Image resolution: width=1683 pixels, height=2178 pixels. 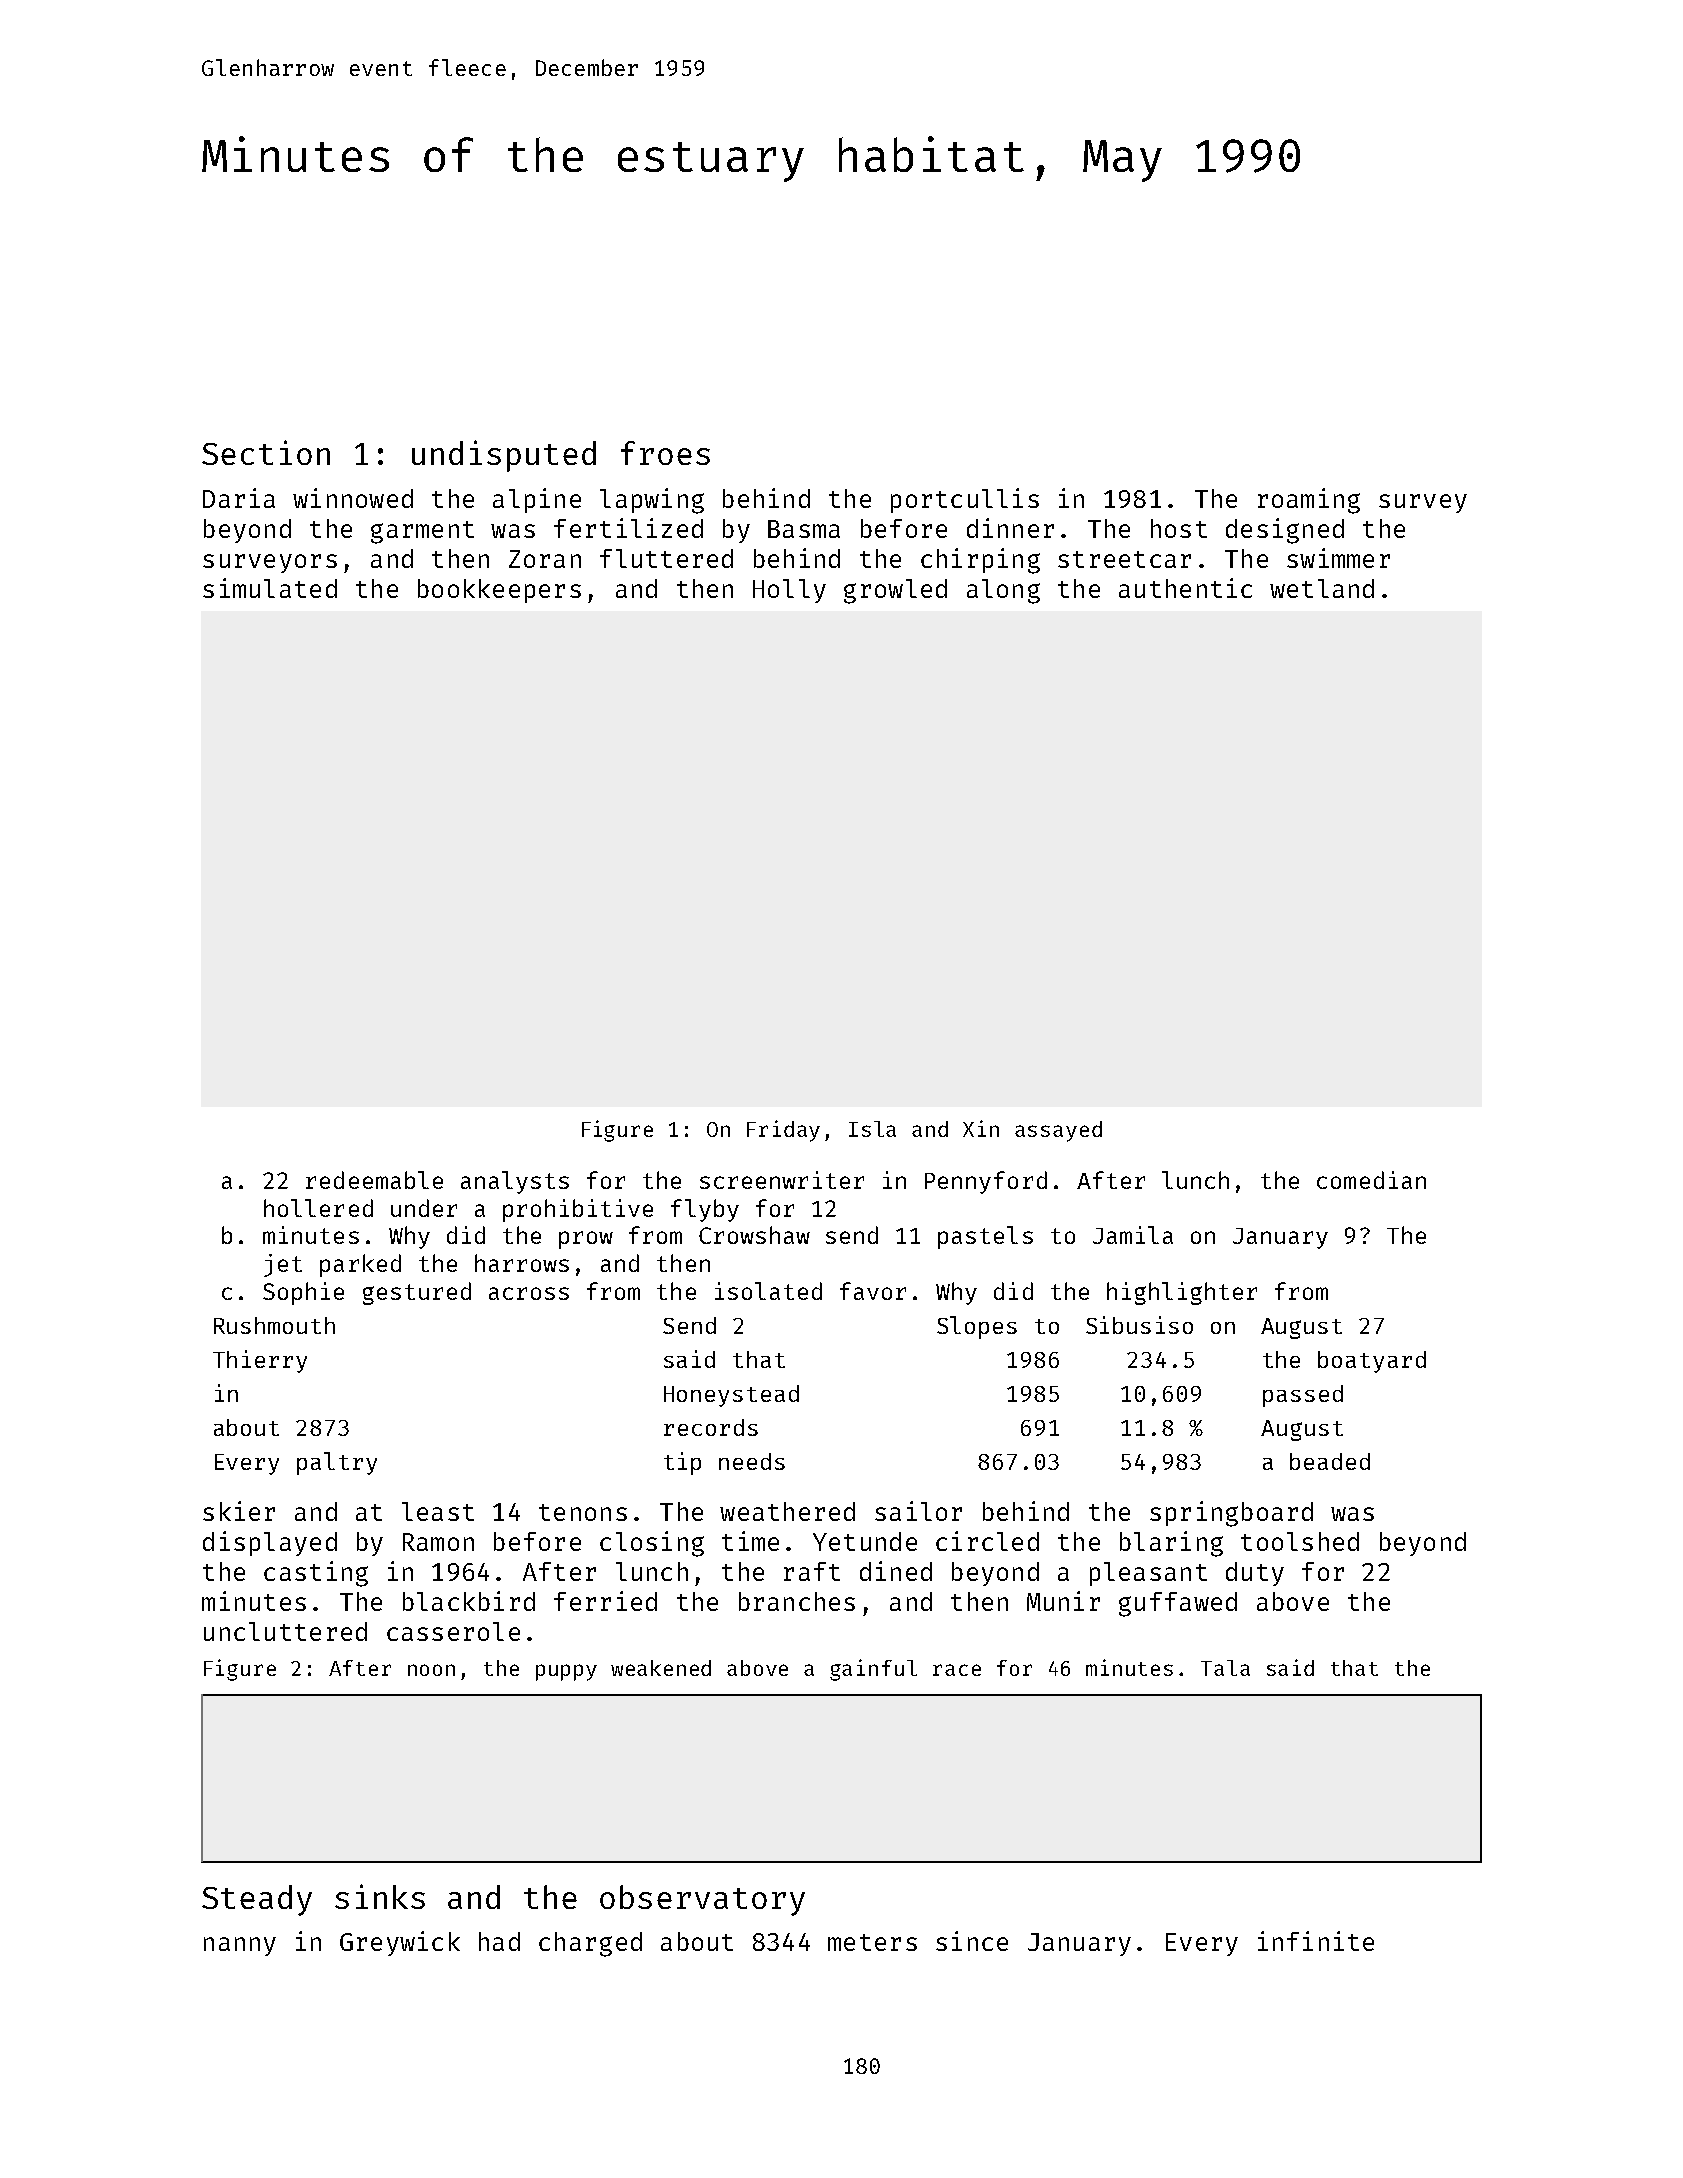 I want to click on assayed, so click(x=1058, y=1131).
